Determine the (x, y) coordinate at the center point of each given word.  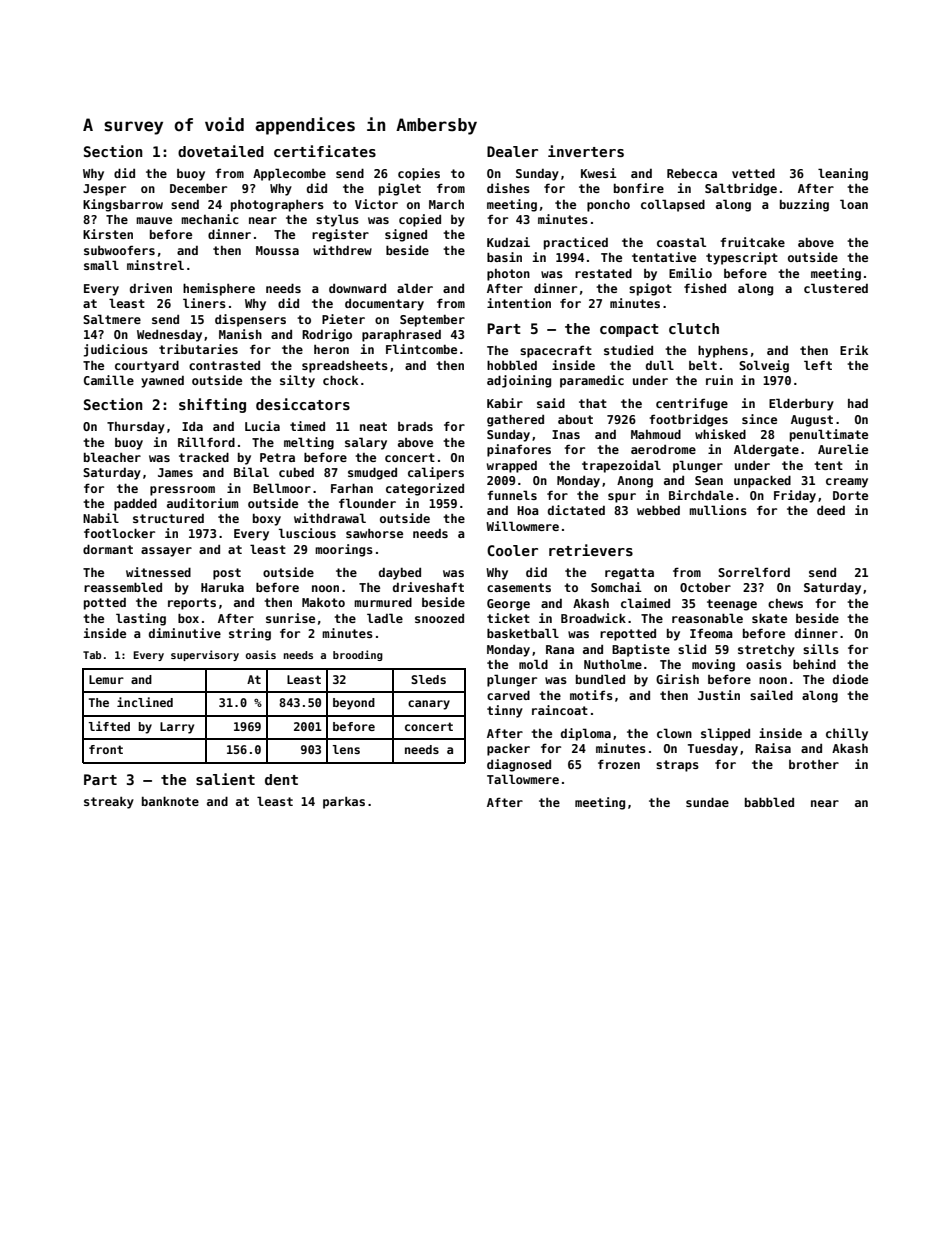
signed (406, 235)
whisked (720, 434)
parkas (344, 803)
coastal (681, 242)
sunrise (290, 618)
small (101, 265)
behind (814, 664)
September (432, 321)
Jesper (104, 190)
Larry (177, 728)
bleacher (112, 457)
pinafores (519, 450)
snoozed (439, 618)
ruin (719, 380)
